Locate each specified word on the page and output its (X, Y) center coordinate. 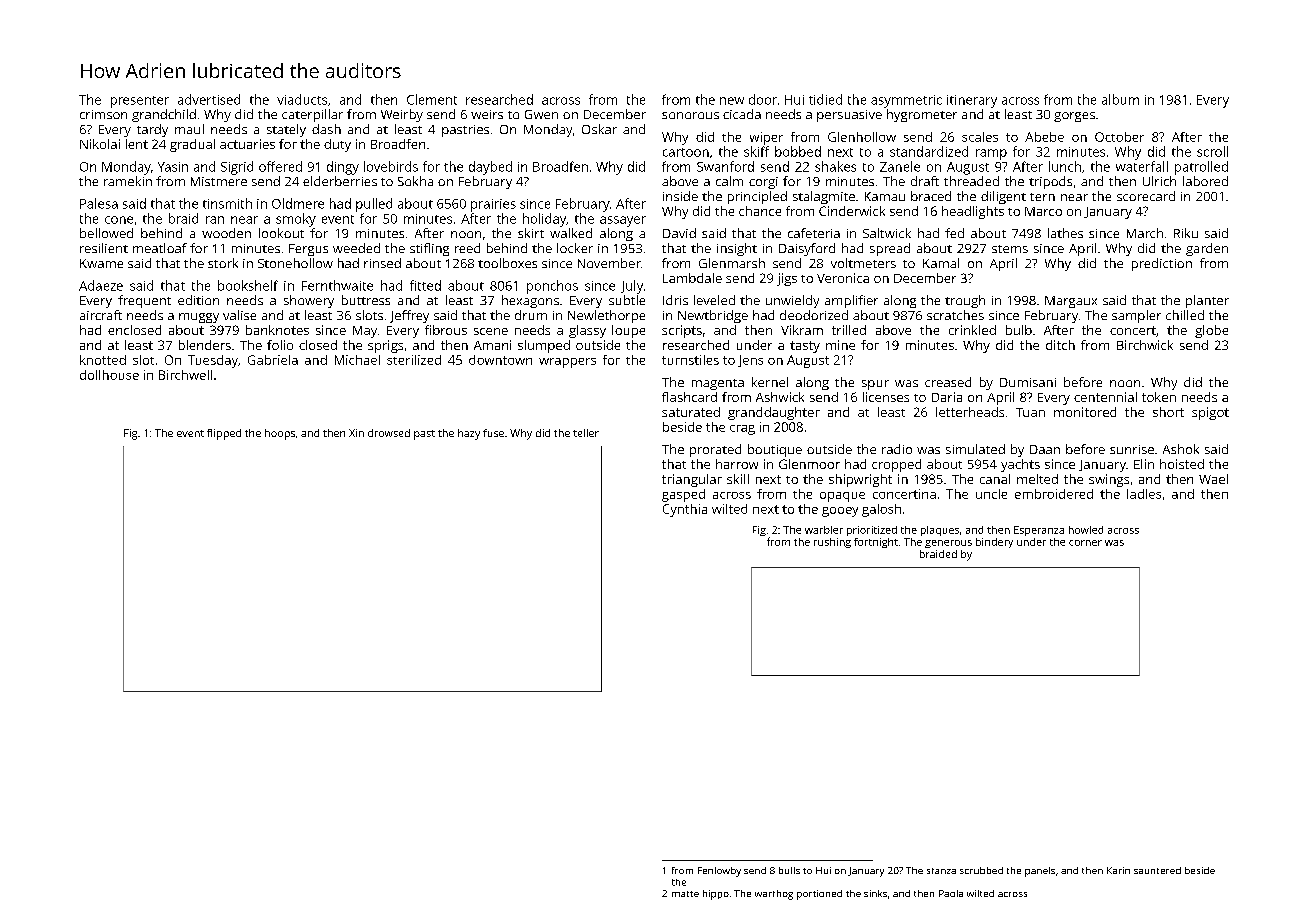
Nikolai (100, 144)
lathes (1065, 233)
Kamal (941, 263)
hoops (280, 434)
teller (586, 433)
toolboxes (507, 263)
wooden (226, 233)
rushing (832, 543)
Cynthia (685, 510)
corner (1085, 543)
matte (685, 894)
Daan (1045, 449)
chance (760, 211)
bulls (789, 870)
